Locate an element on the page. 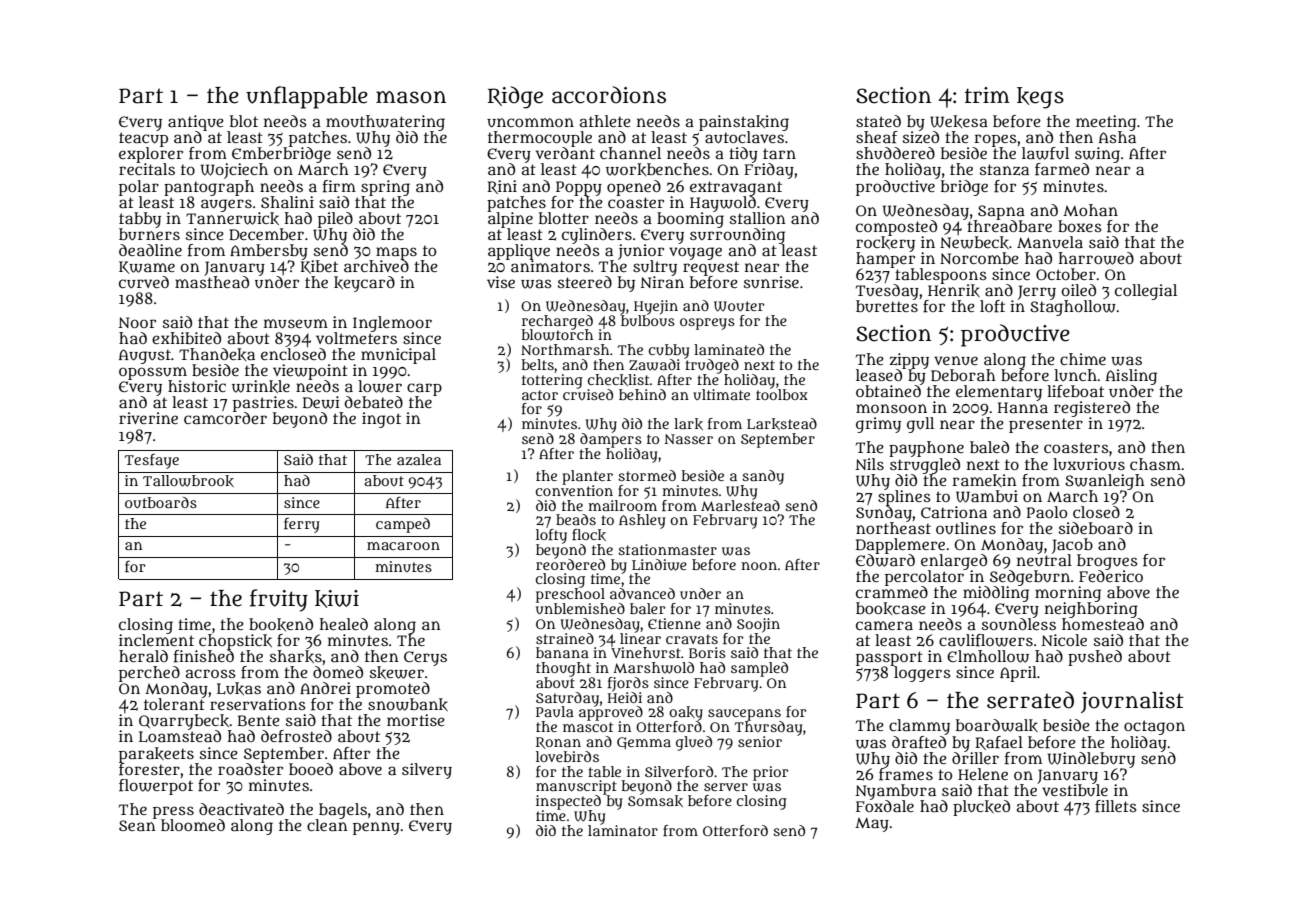  archived is located at coordinates (376, 266).
